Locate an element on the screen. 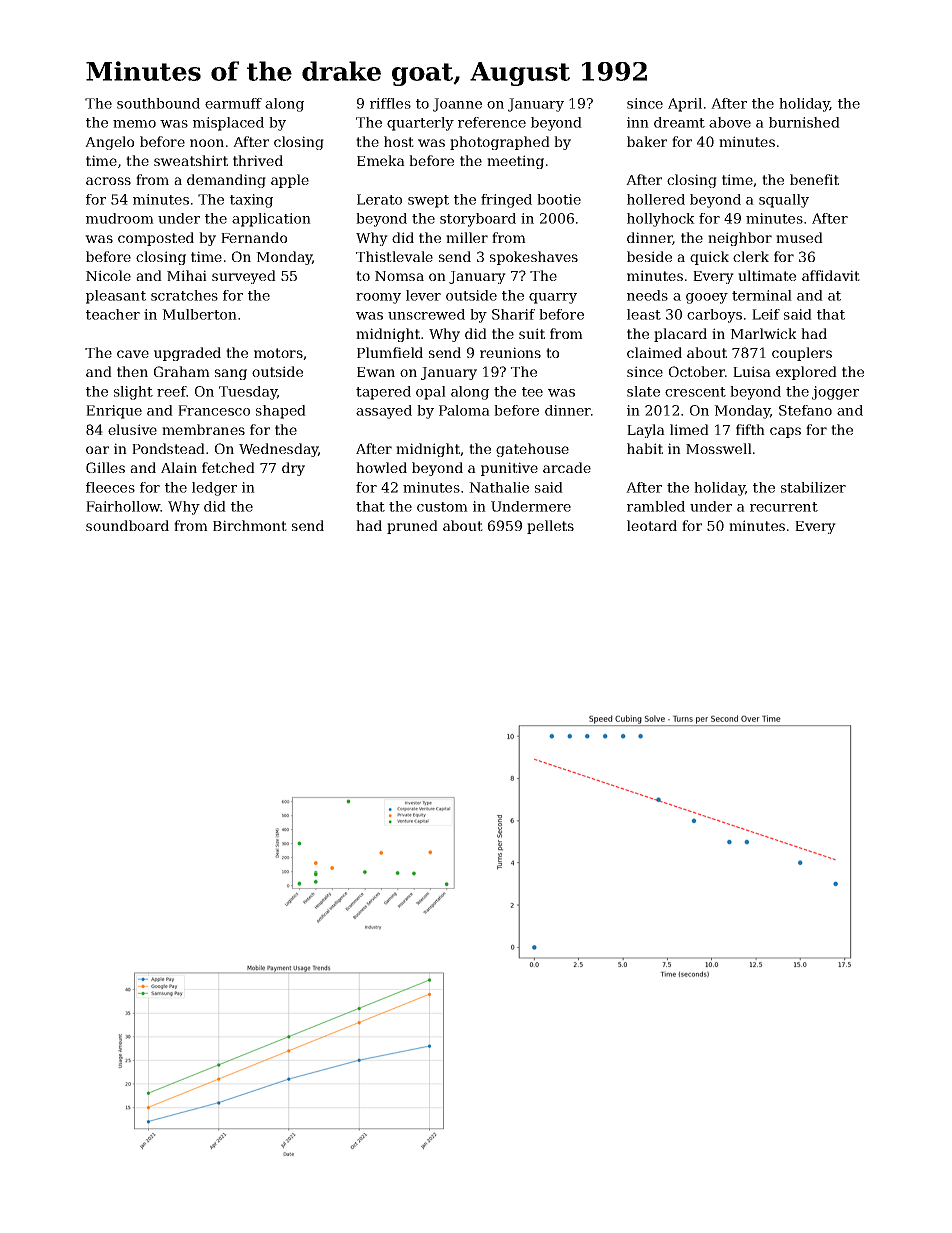 The image size is (952, 1233). Paloma is located at coordinates (464, 410).
